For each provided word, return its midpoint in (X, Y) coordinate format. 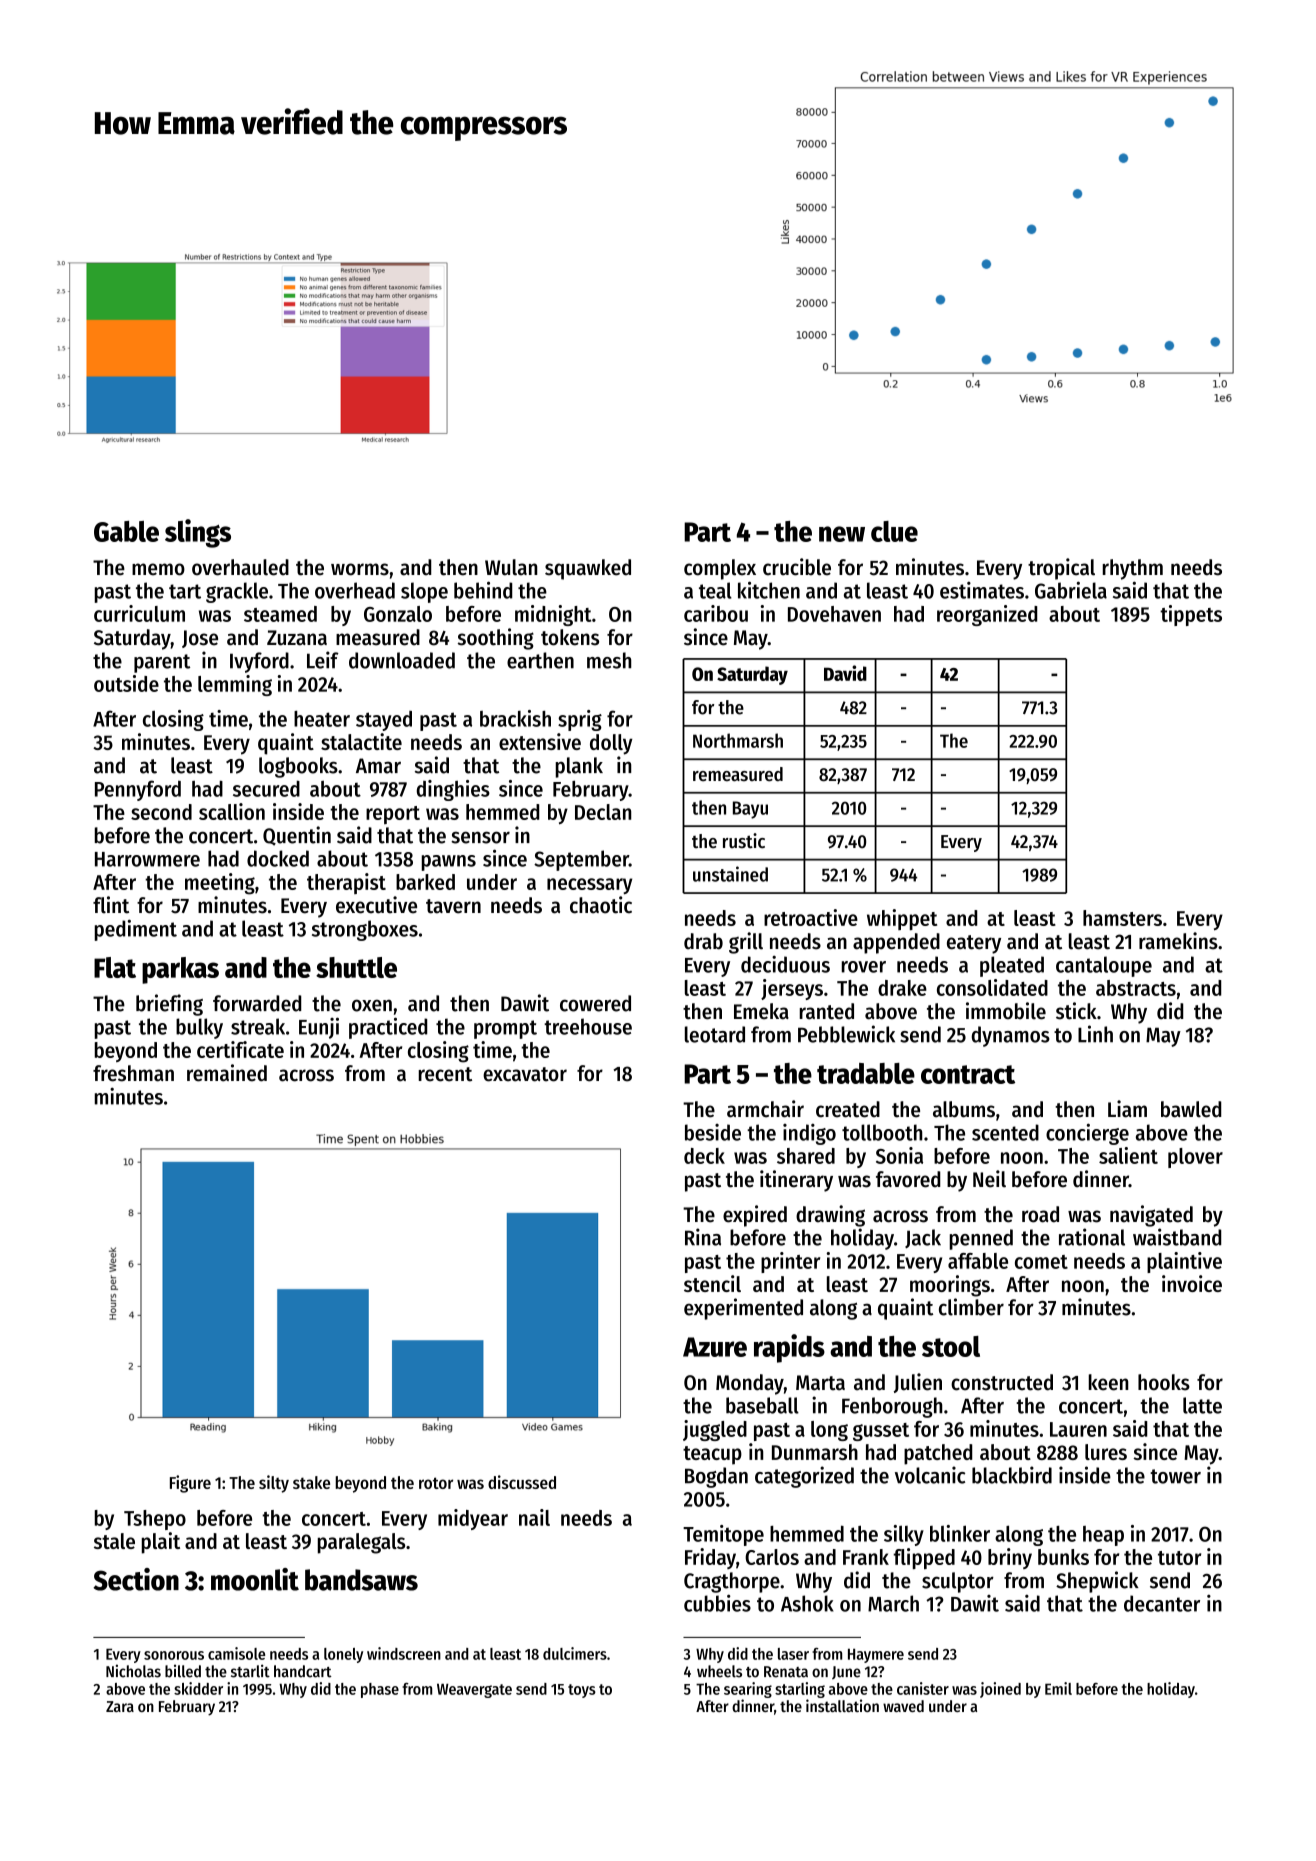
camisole (236, 1653)
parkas (180, 970)
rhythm (1133, 569)
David (845, 673)
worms (360, 569)
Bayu (750, 810)
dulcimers (575, 1653)
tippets (1191, 615)
